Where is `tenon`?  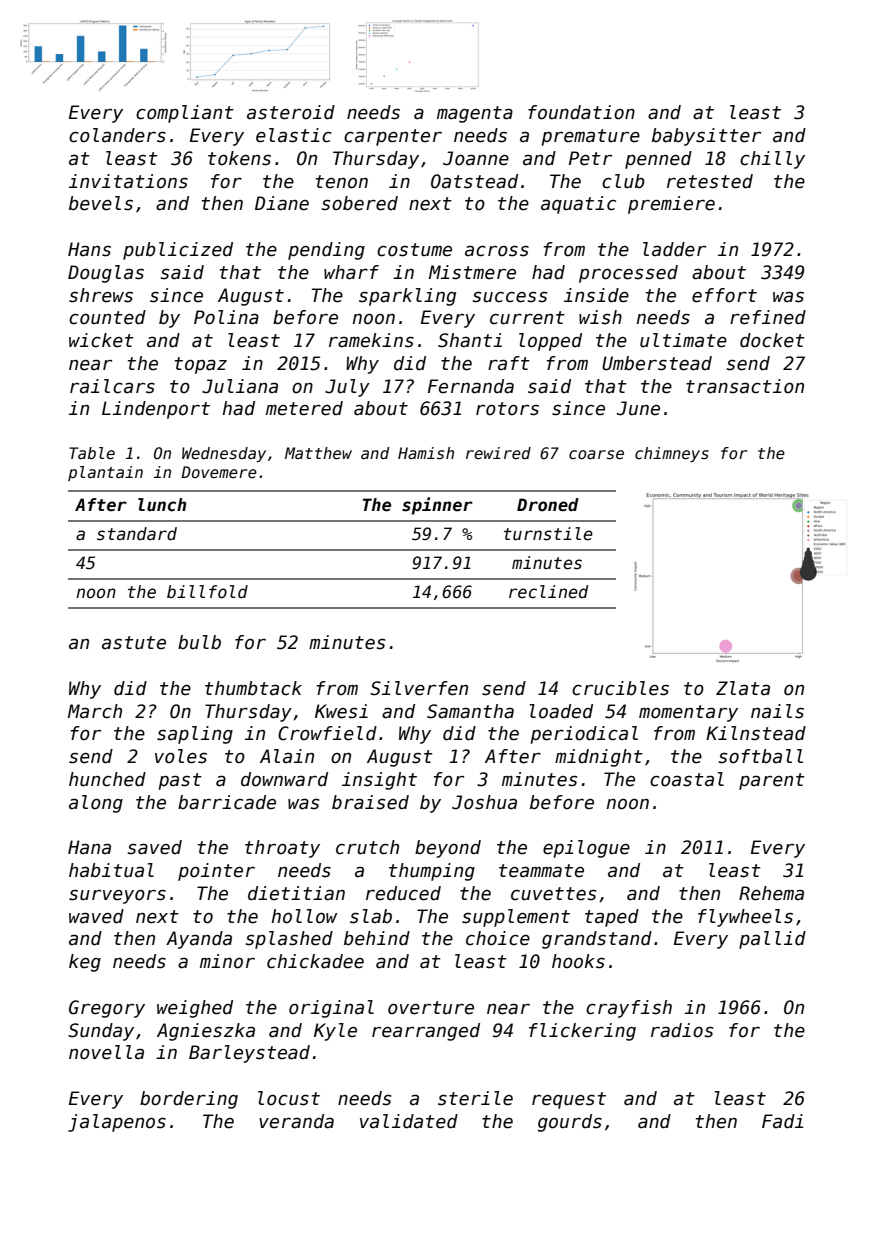 tenon is located at coordinates (342, 182).
